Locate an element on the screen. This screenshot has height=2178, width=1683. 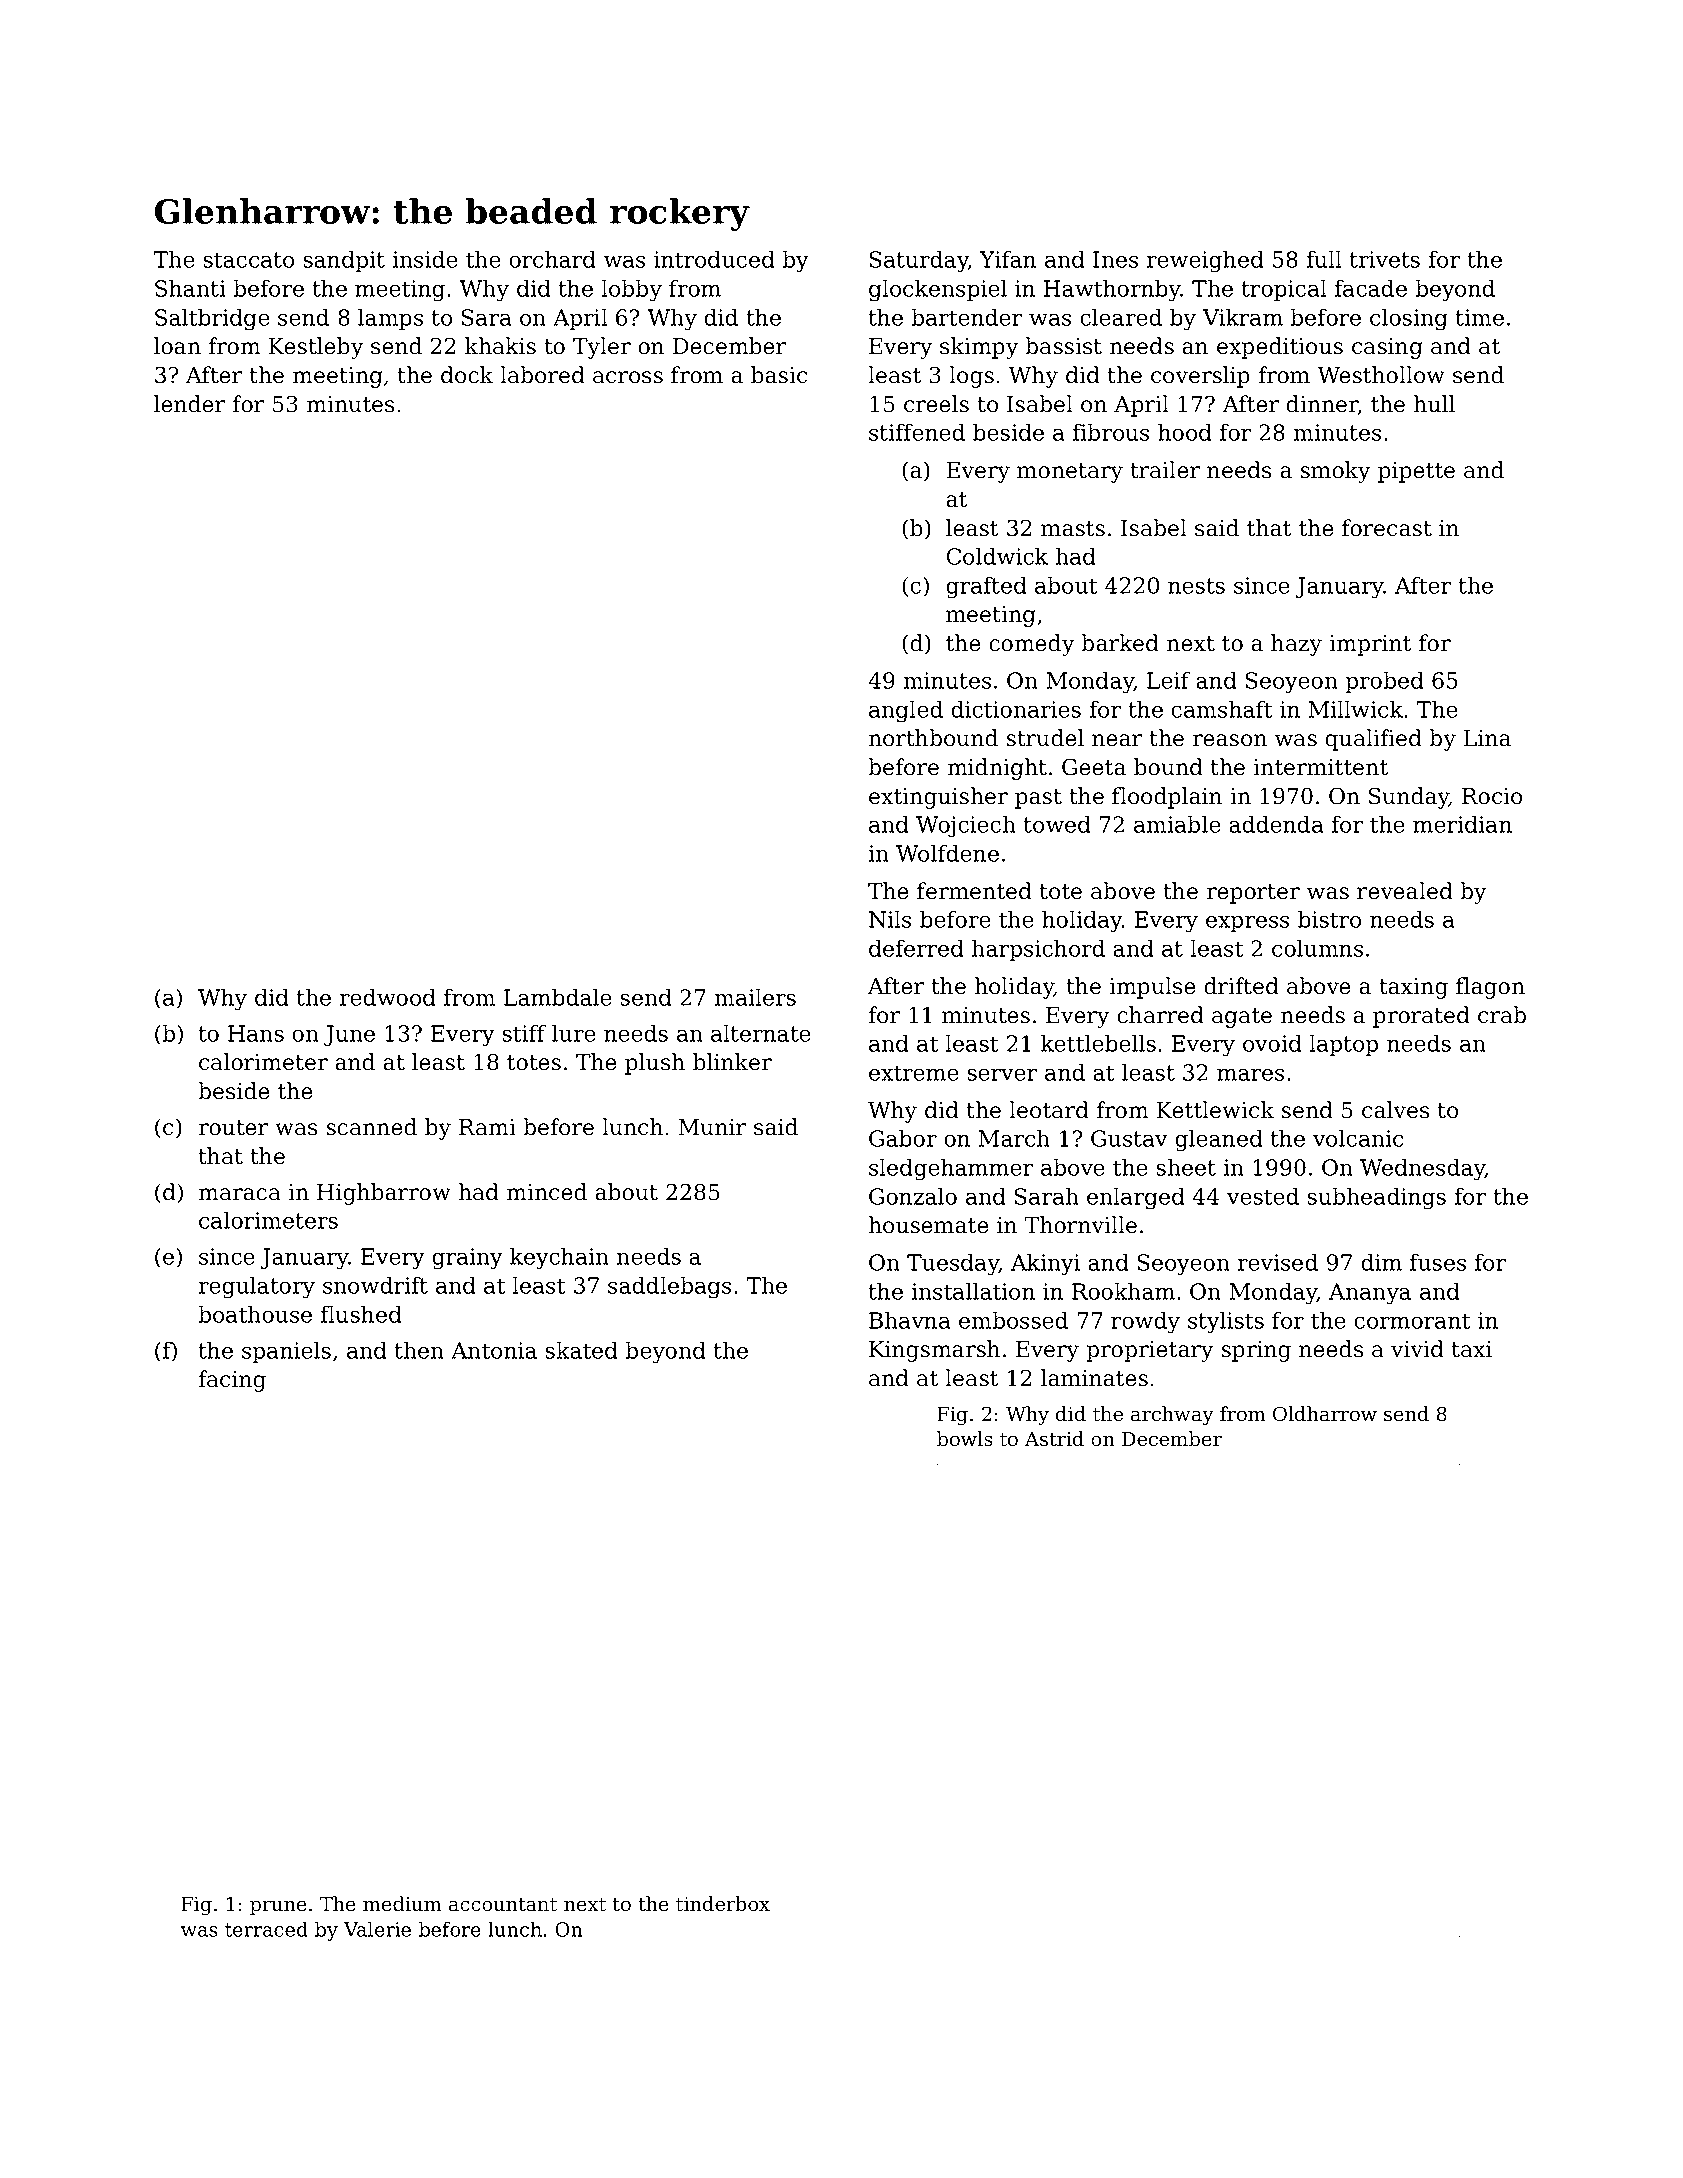
Saturday is located at coordinates (919, 261).
